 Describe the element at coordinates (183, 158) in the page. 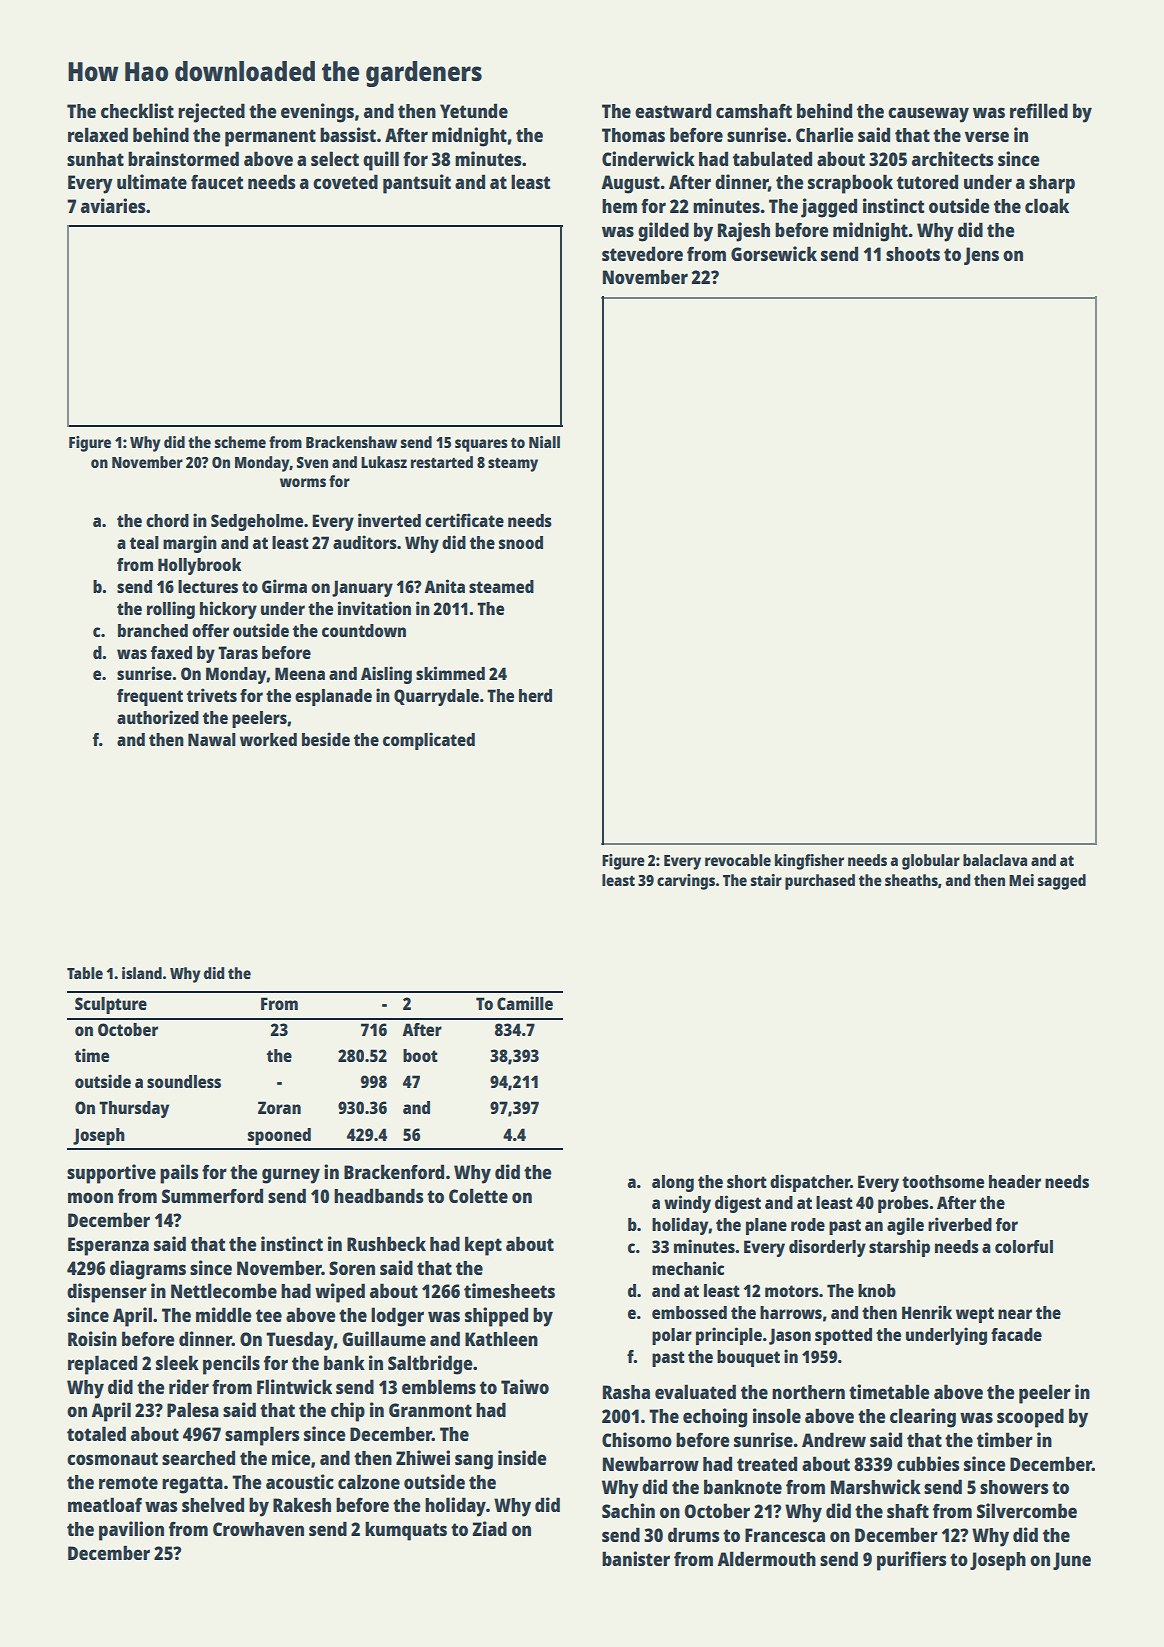

I see `brainstormed` at that location.
